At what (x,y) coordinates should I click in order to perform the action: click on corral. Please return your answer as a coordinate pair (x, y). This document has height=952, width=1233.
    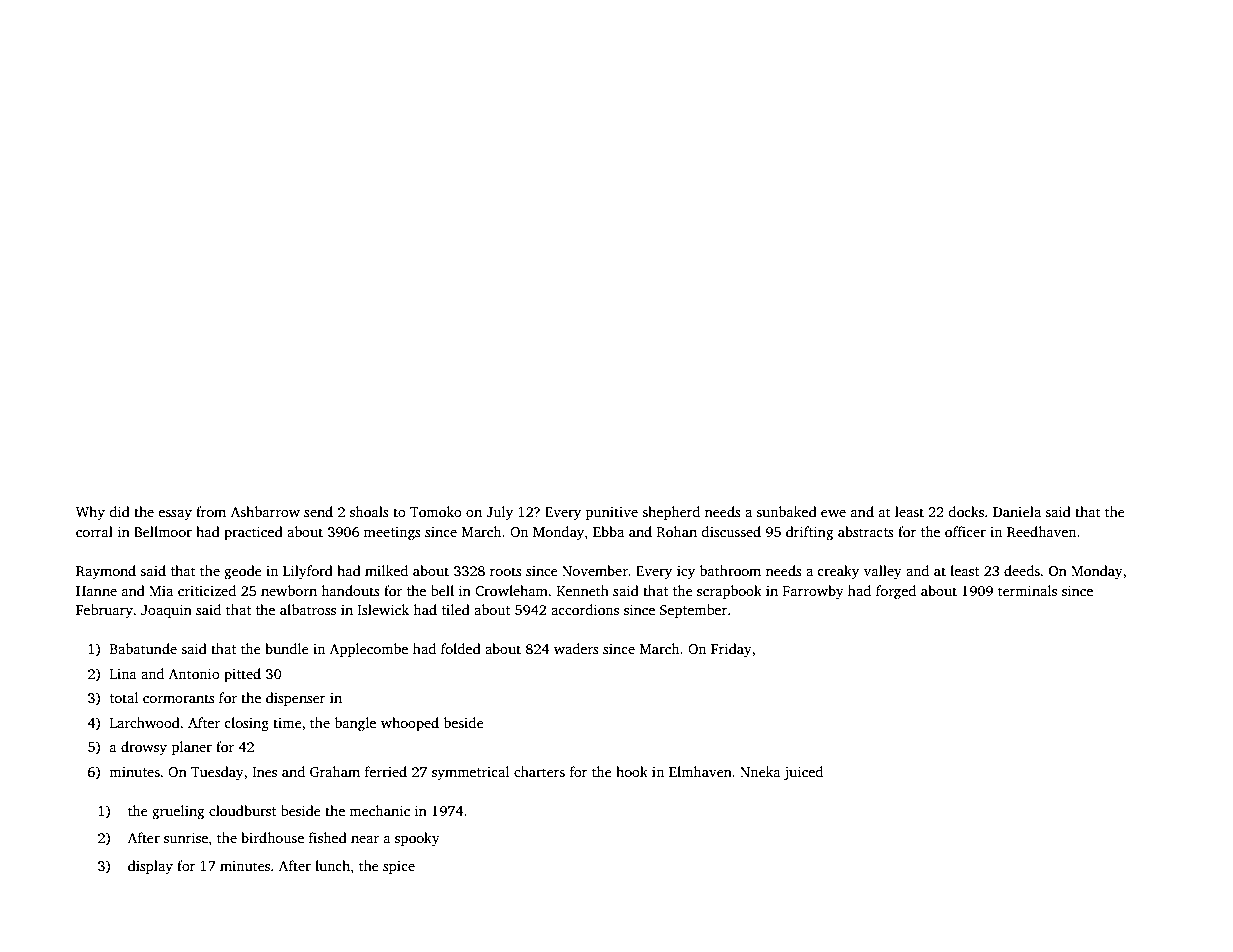
    Looking at the image, I should click on (94, 531).
